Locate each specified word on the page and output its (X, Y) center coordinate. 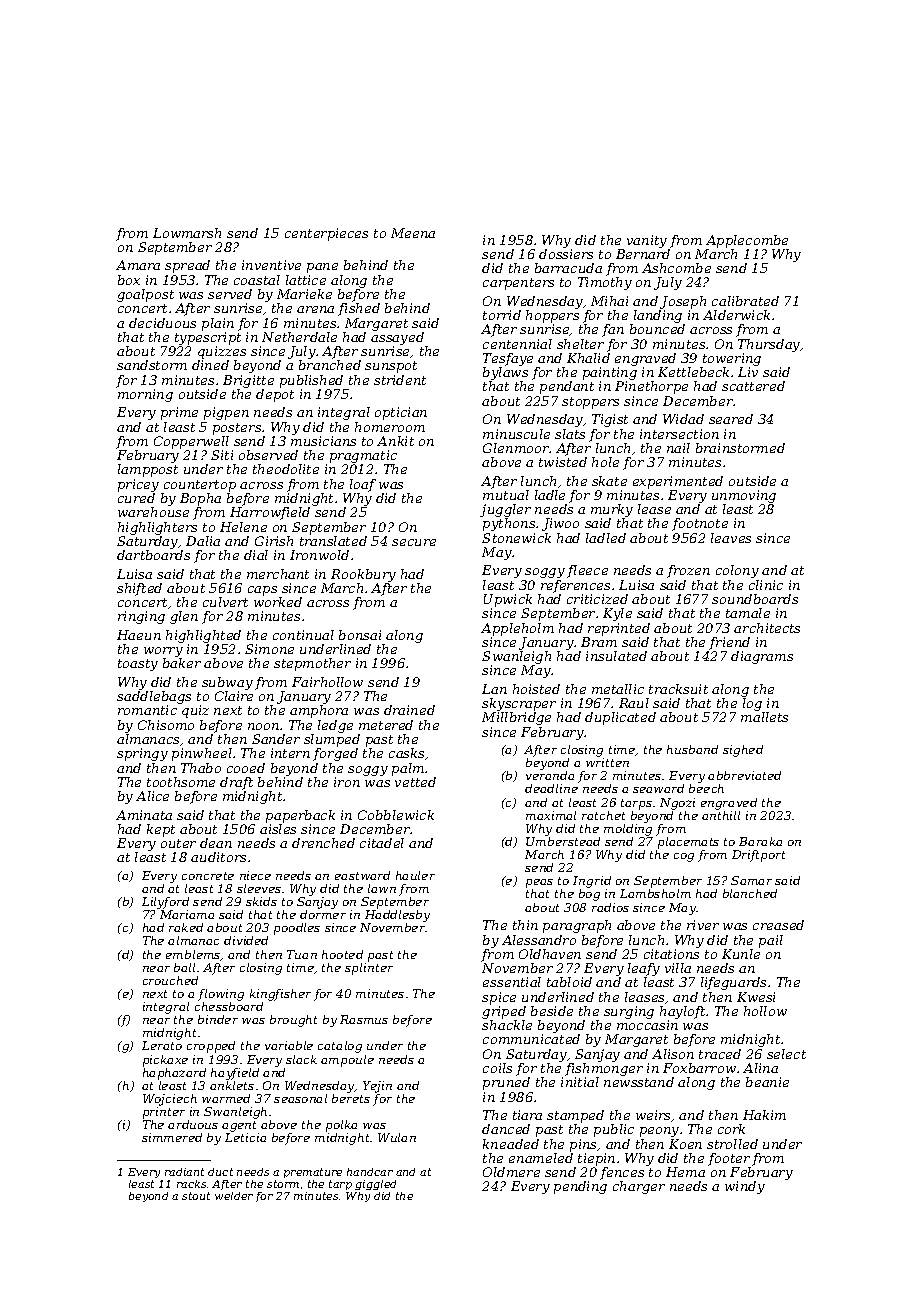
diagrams (762, 657)
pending (580, 1187)
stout (196, 1196)
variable (289, 1045)
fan (613, 330)
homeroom (390, 427)
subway (227, 683)
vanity (647, 241)
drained (409, 710)
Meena (413, 233)
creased (778, 925)
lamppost (148, 470)
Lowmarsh (187, 233)
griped (504, 1012)
